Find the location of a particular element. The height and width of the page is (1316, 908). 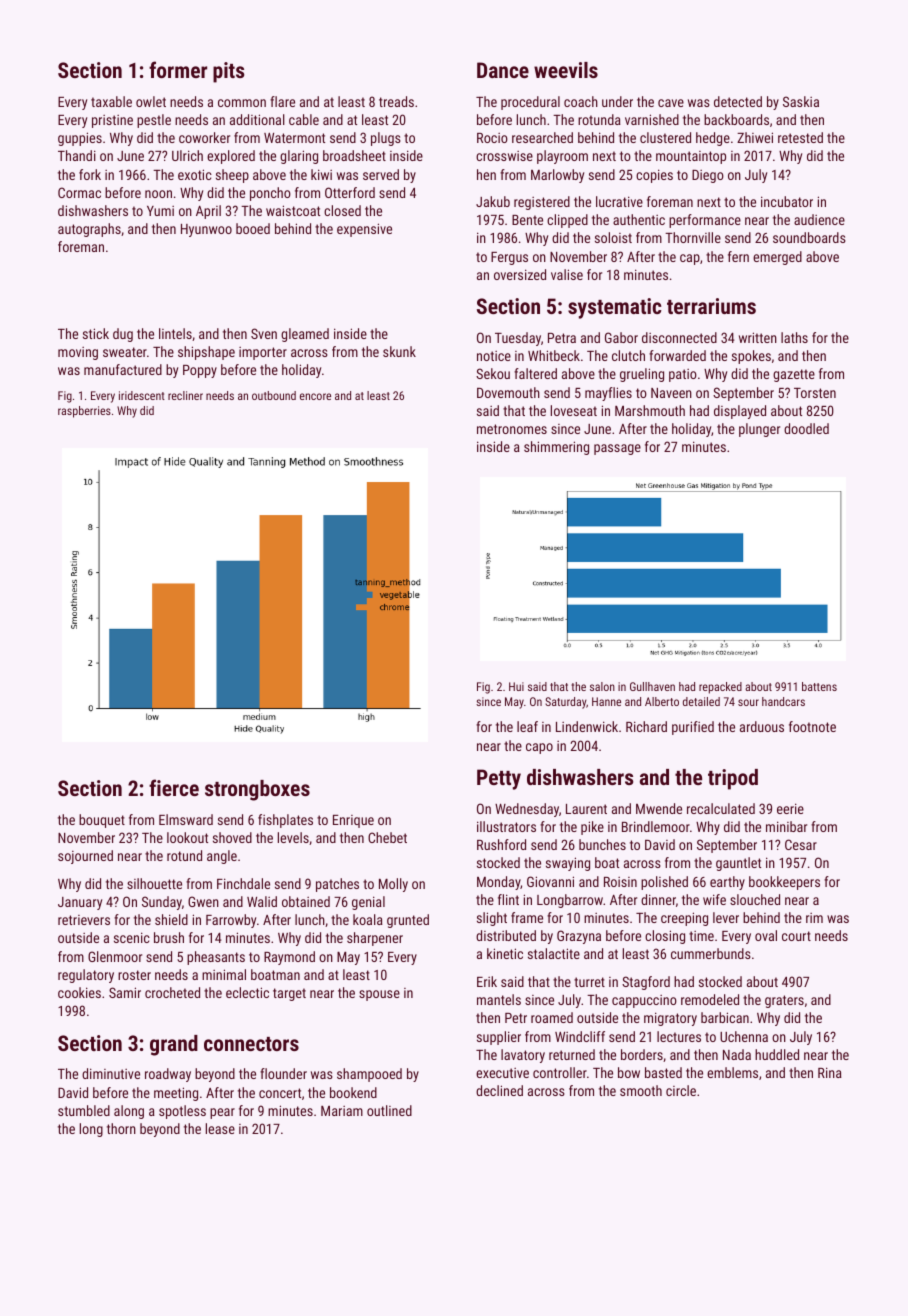

common is located at coordinates (242, 103).
